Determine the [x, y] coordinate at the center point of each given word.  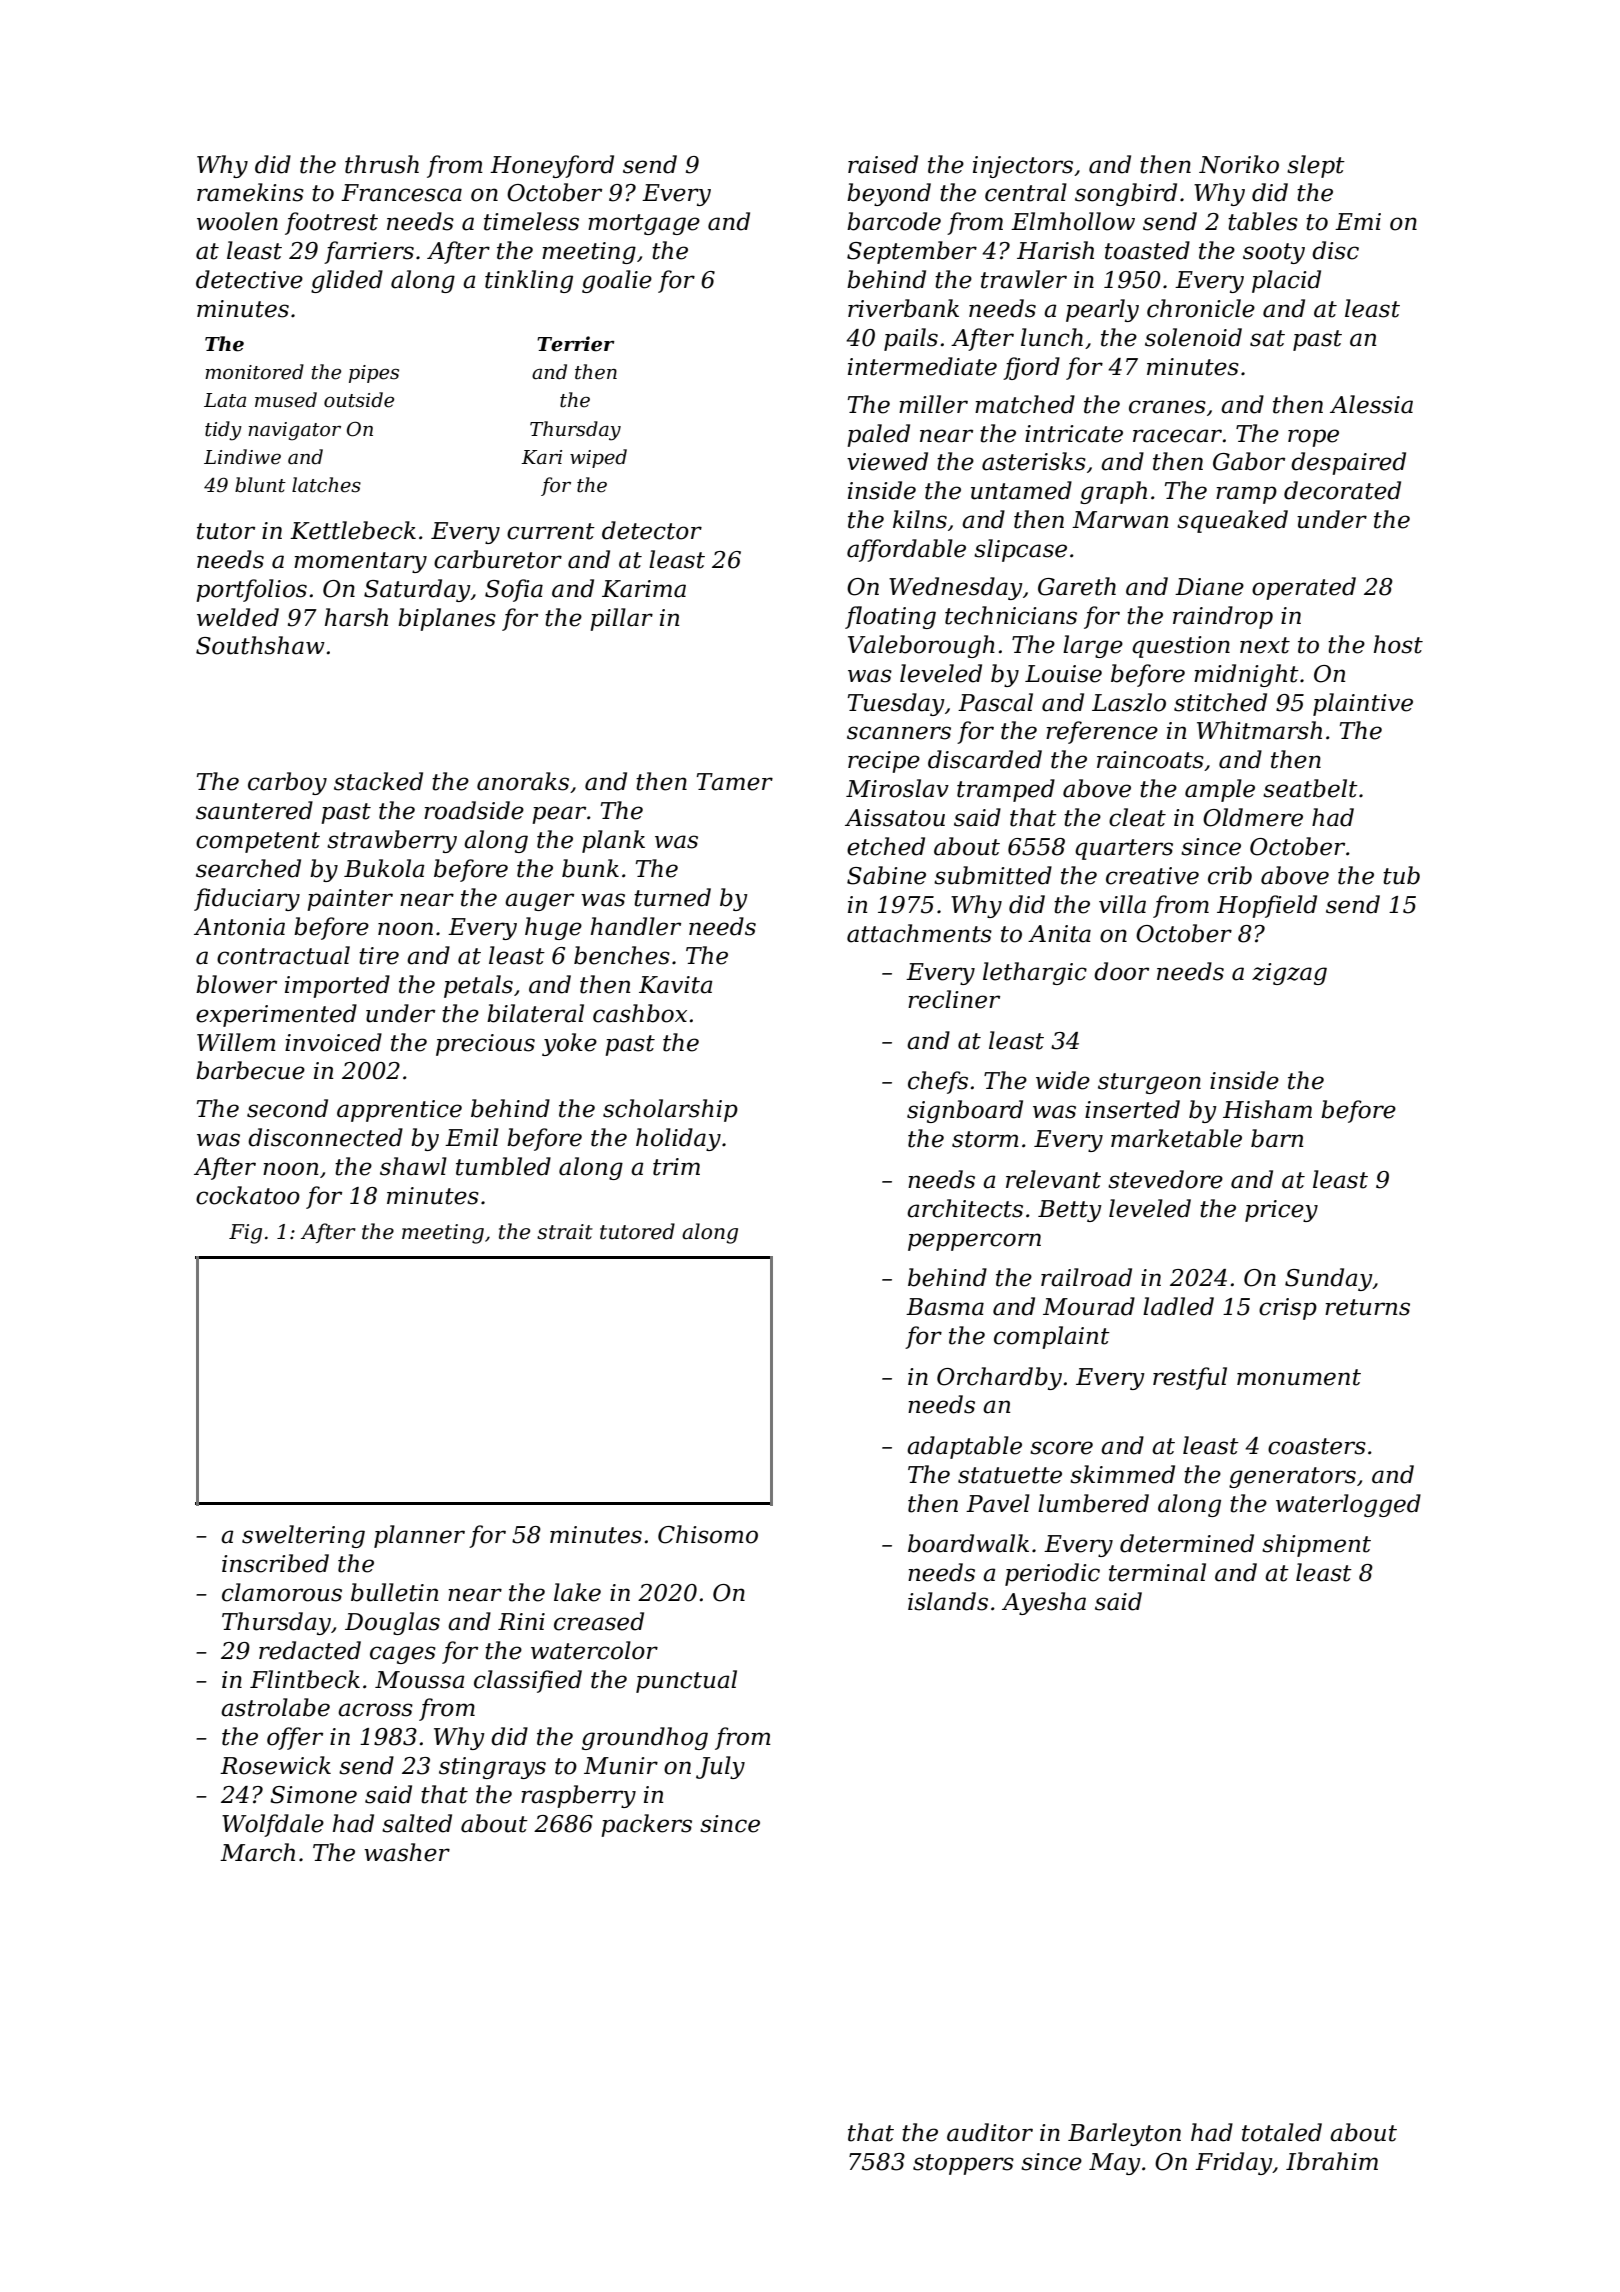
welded [238, 617]
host [1398, 644]
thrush [382, 164]
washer [407, 1852]
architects [965, 1208]
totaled [1282, 2132]
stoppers [963, 2164]
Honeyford [552, 166]
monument [1299, 1377]
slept [1316, 166]
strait [565, 1232]
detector [652, 530]
